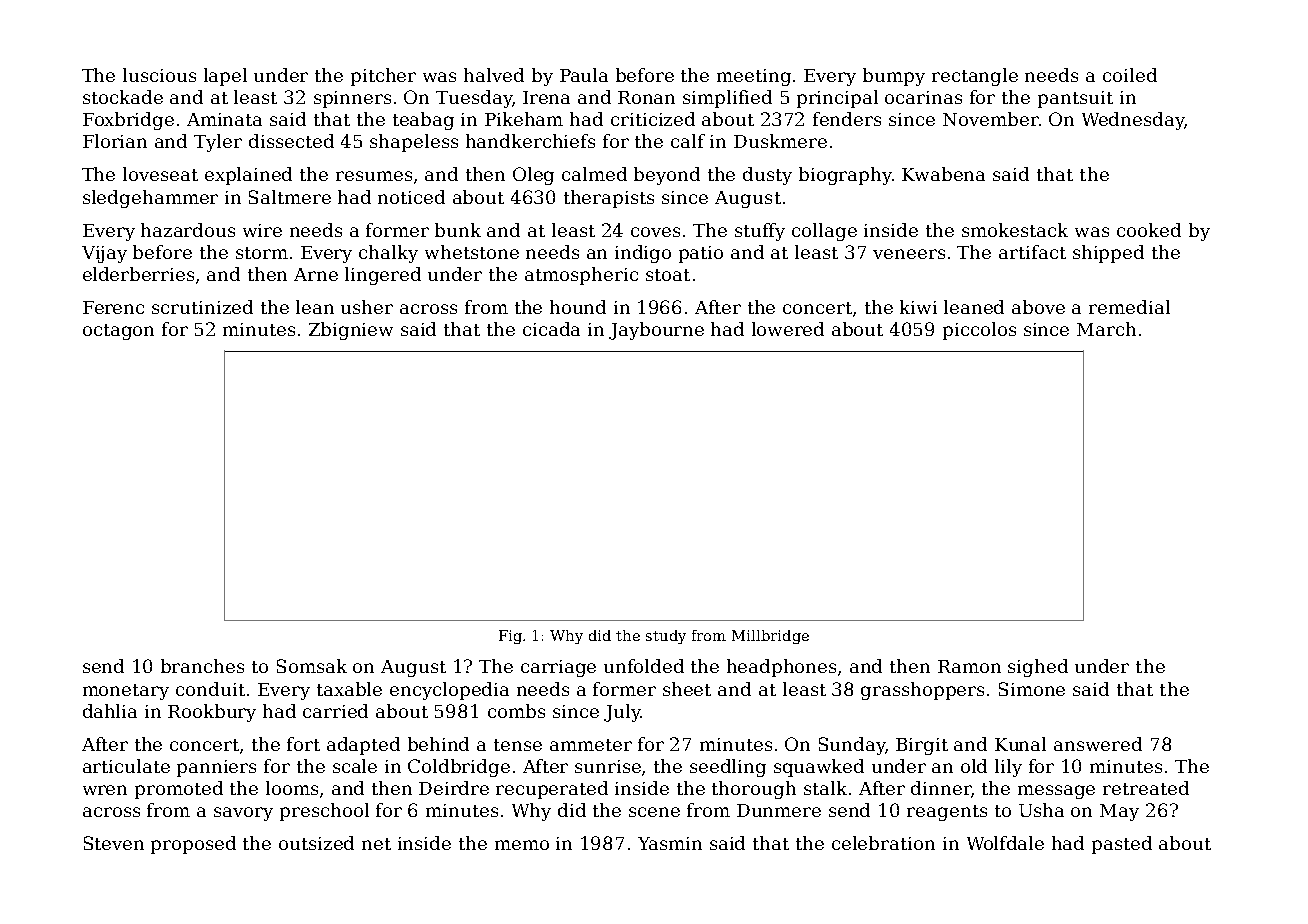 The height and width of the screenshot is (924, 1308). What do you see at coordinates (668, 275) in the screenshot?
I see `stoat` at bounding box center [668, 275].
